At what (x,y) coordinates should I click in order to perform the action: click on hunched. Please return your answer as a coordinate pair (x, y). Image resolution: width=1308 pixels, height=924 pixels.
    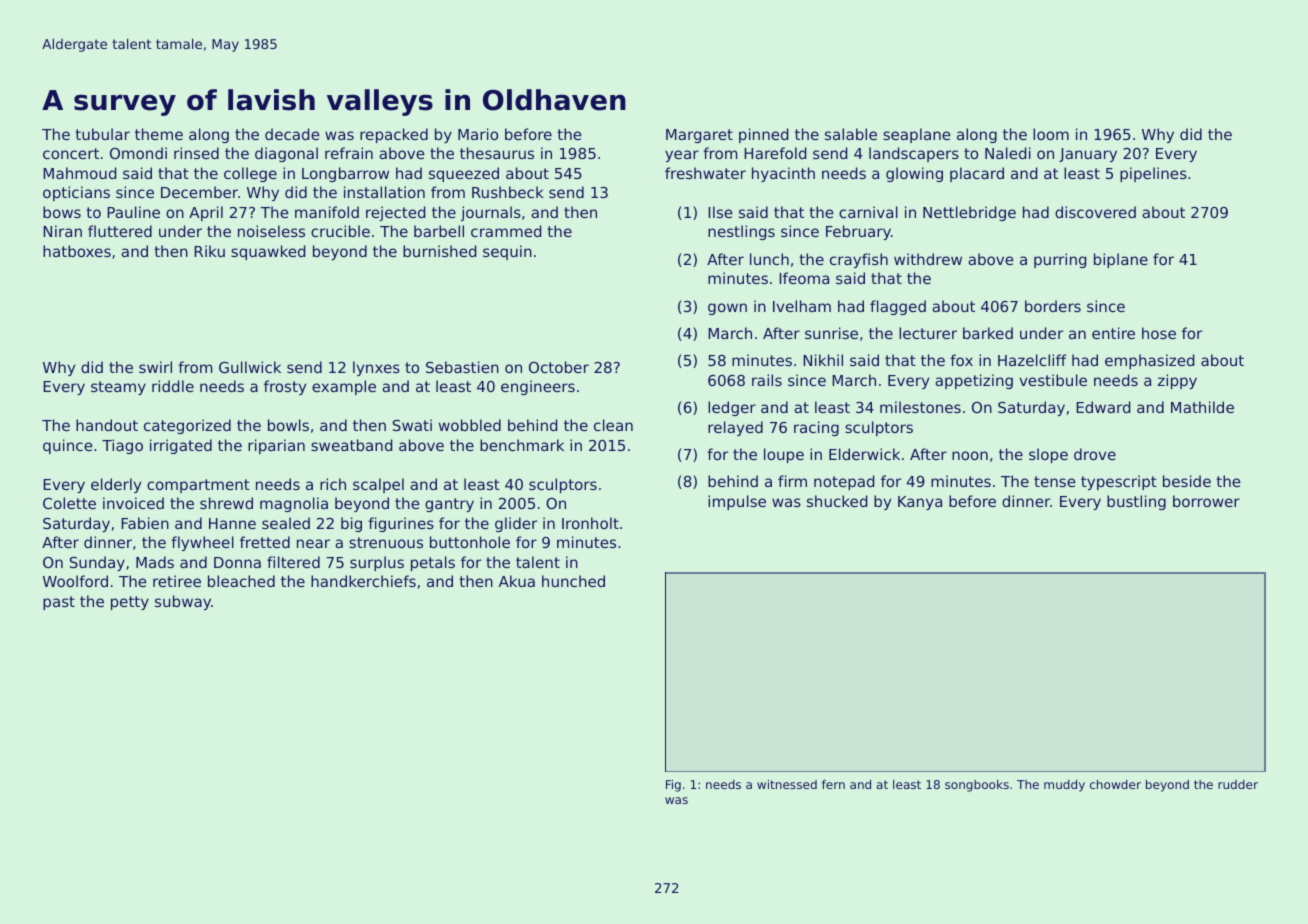
    Looking at the image, I should click on (573, 581).
